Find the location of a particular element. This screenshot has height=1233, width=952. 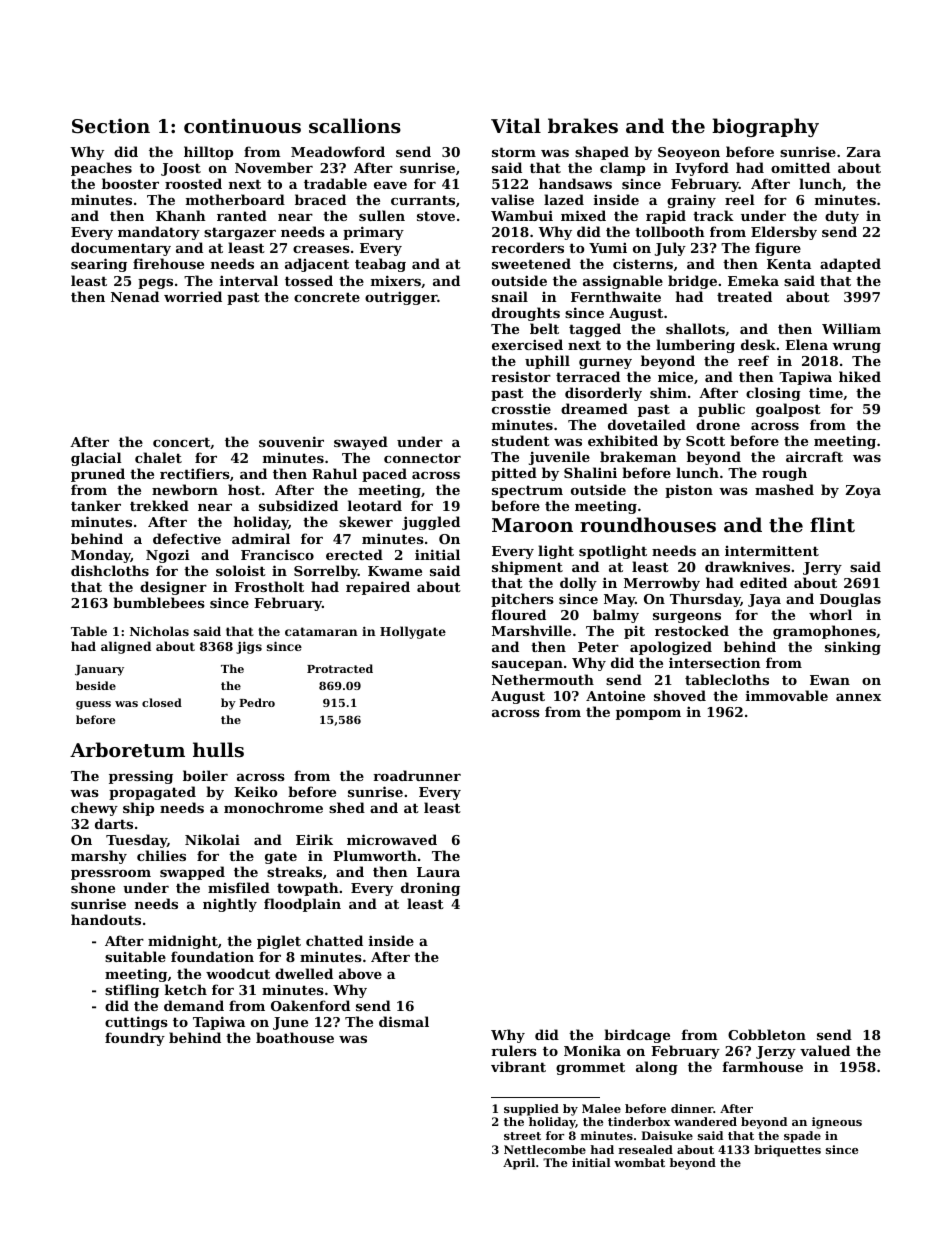

biography is located at coordinates (765, 127).
